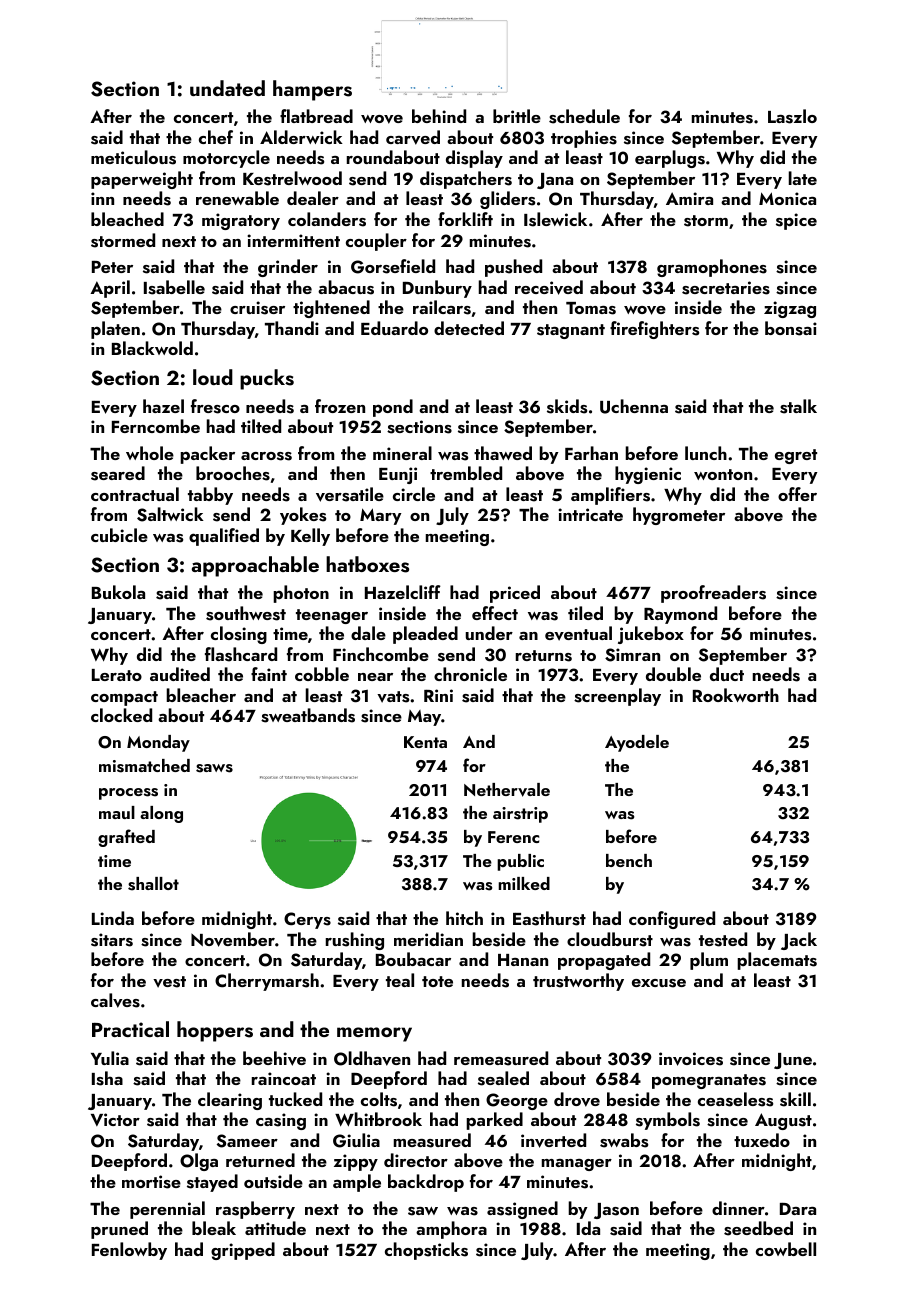 The width and height of the document is (908, 1316). What do you see at coordinates (790, 309) in the document?
I see `zigzag` at bounding box center [790, 309].
